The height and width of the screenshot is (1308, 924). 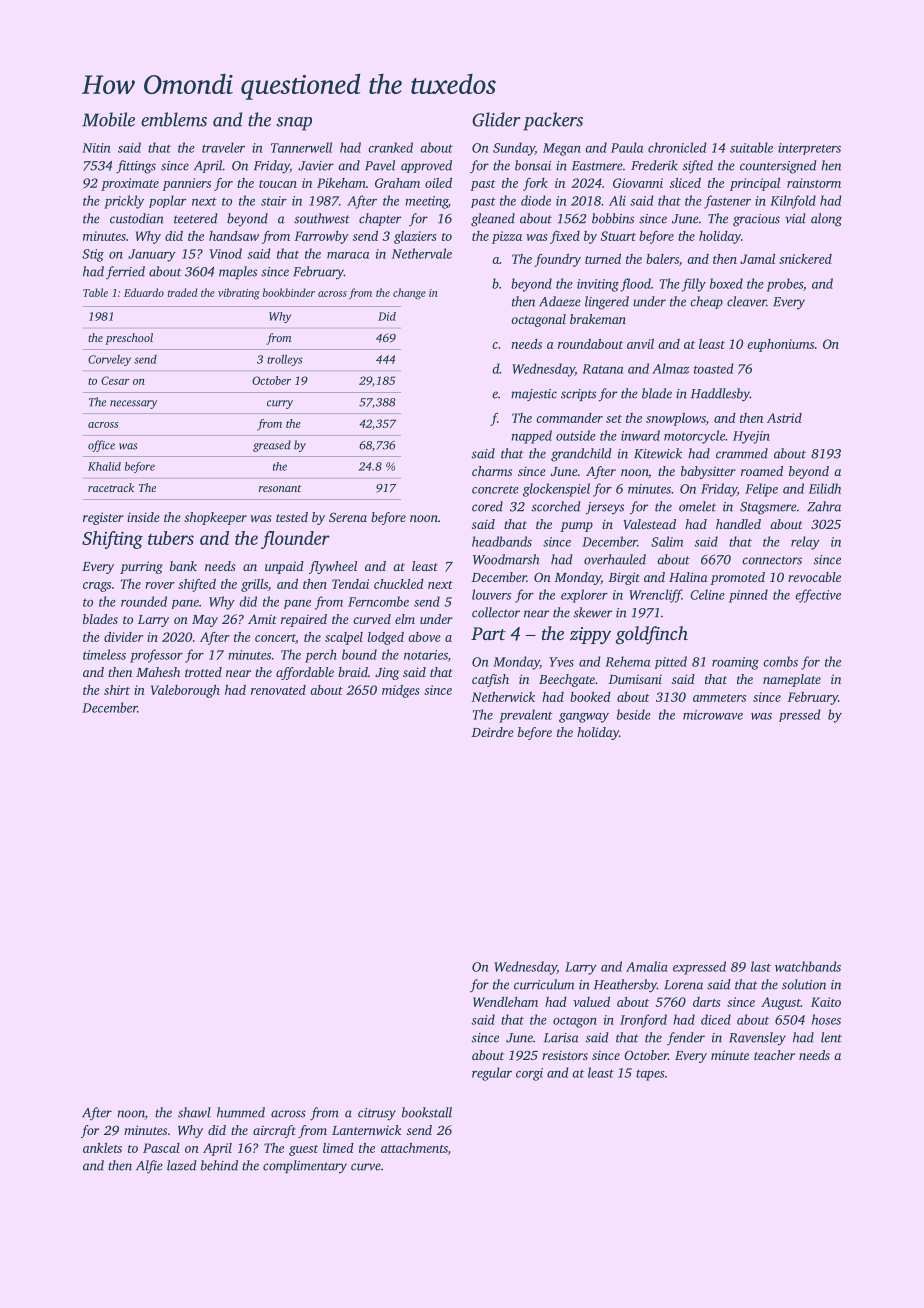 What do you see at coordinates (109, 360) in the screenshot?
I see `Corveley` at bounding box center [109, 360].
